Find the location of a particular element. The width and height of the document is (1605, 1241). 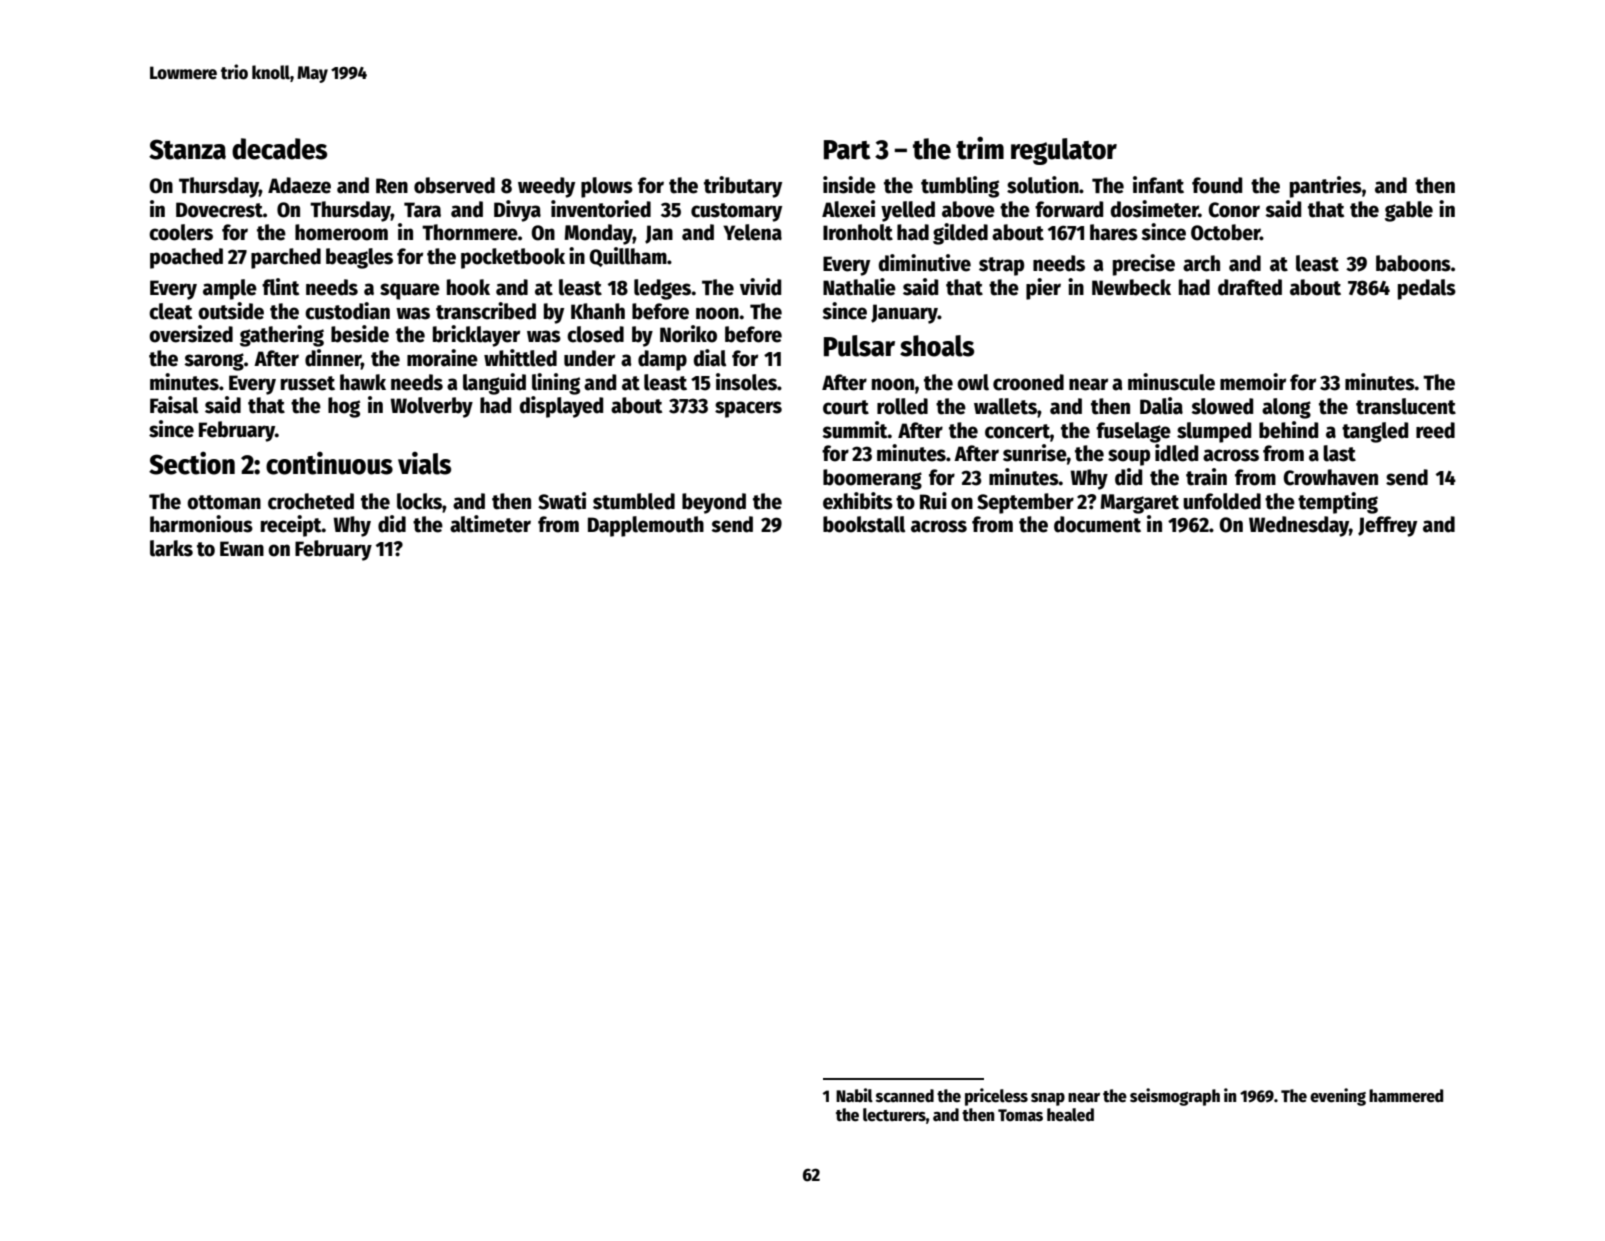

Nabil is located at coordinates (854, 1095).
